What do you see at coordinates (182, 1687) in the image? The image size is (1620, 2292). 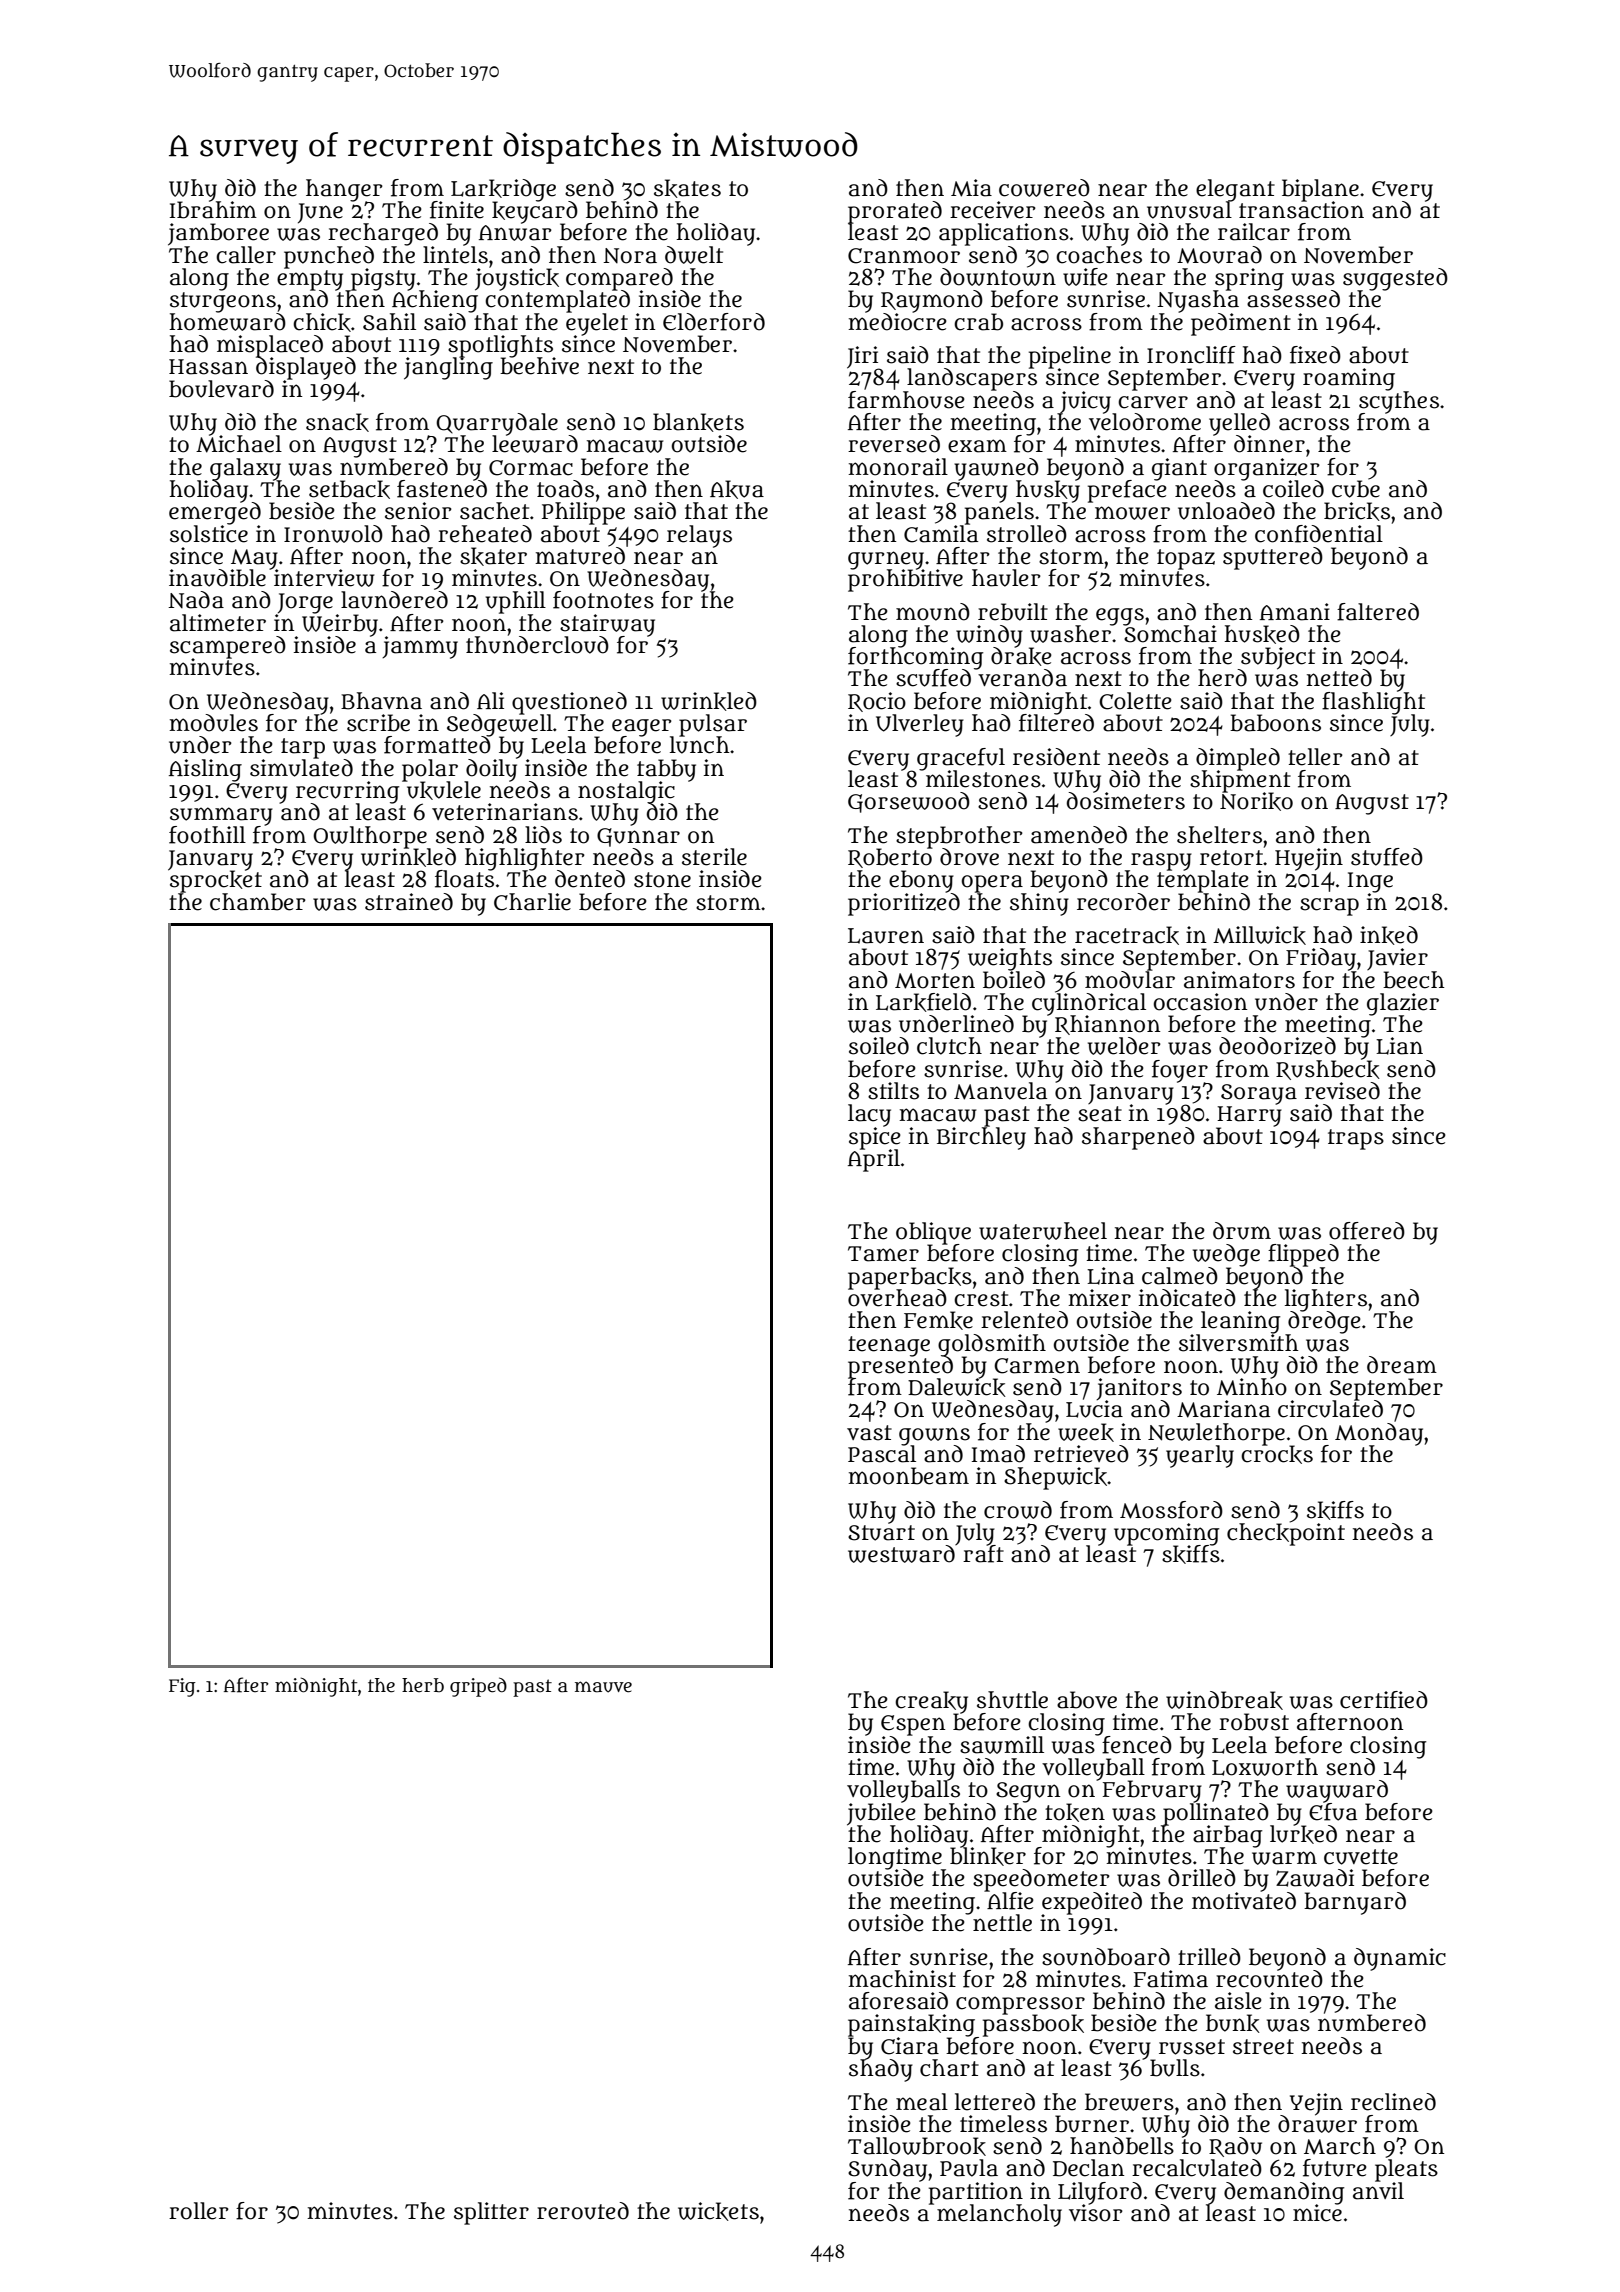 I see `Fig` at bounding box center [182, 1687].
